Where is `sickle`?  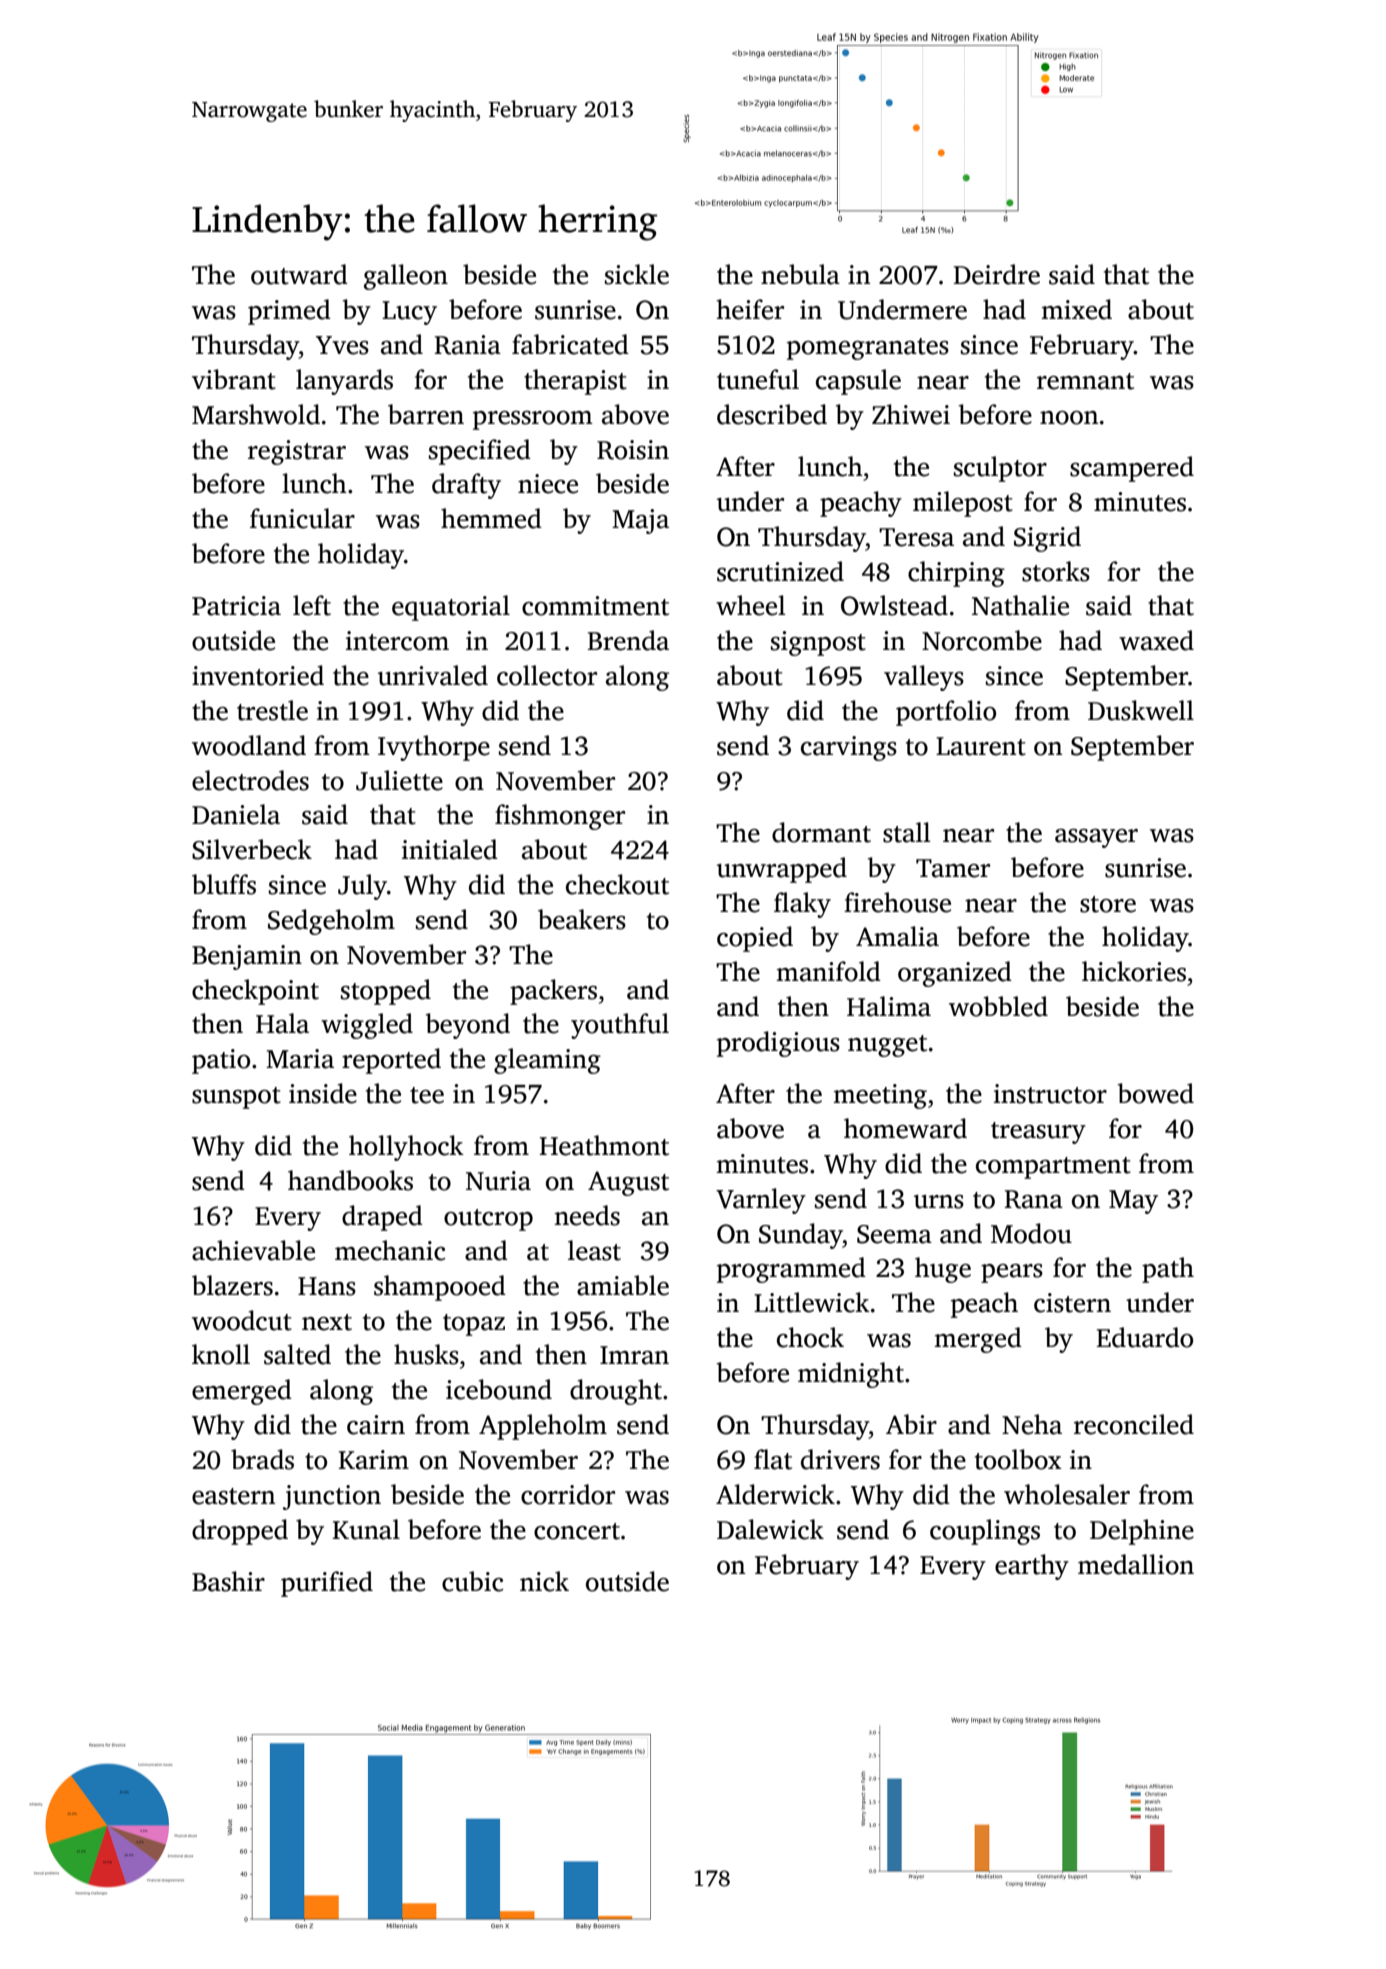
sickle is located at coordinates (637, 274).
